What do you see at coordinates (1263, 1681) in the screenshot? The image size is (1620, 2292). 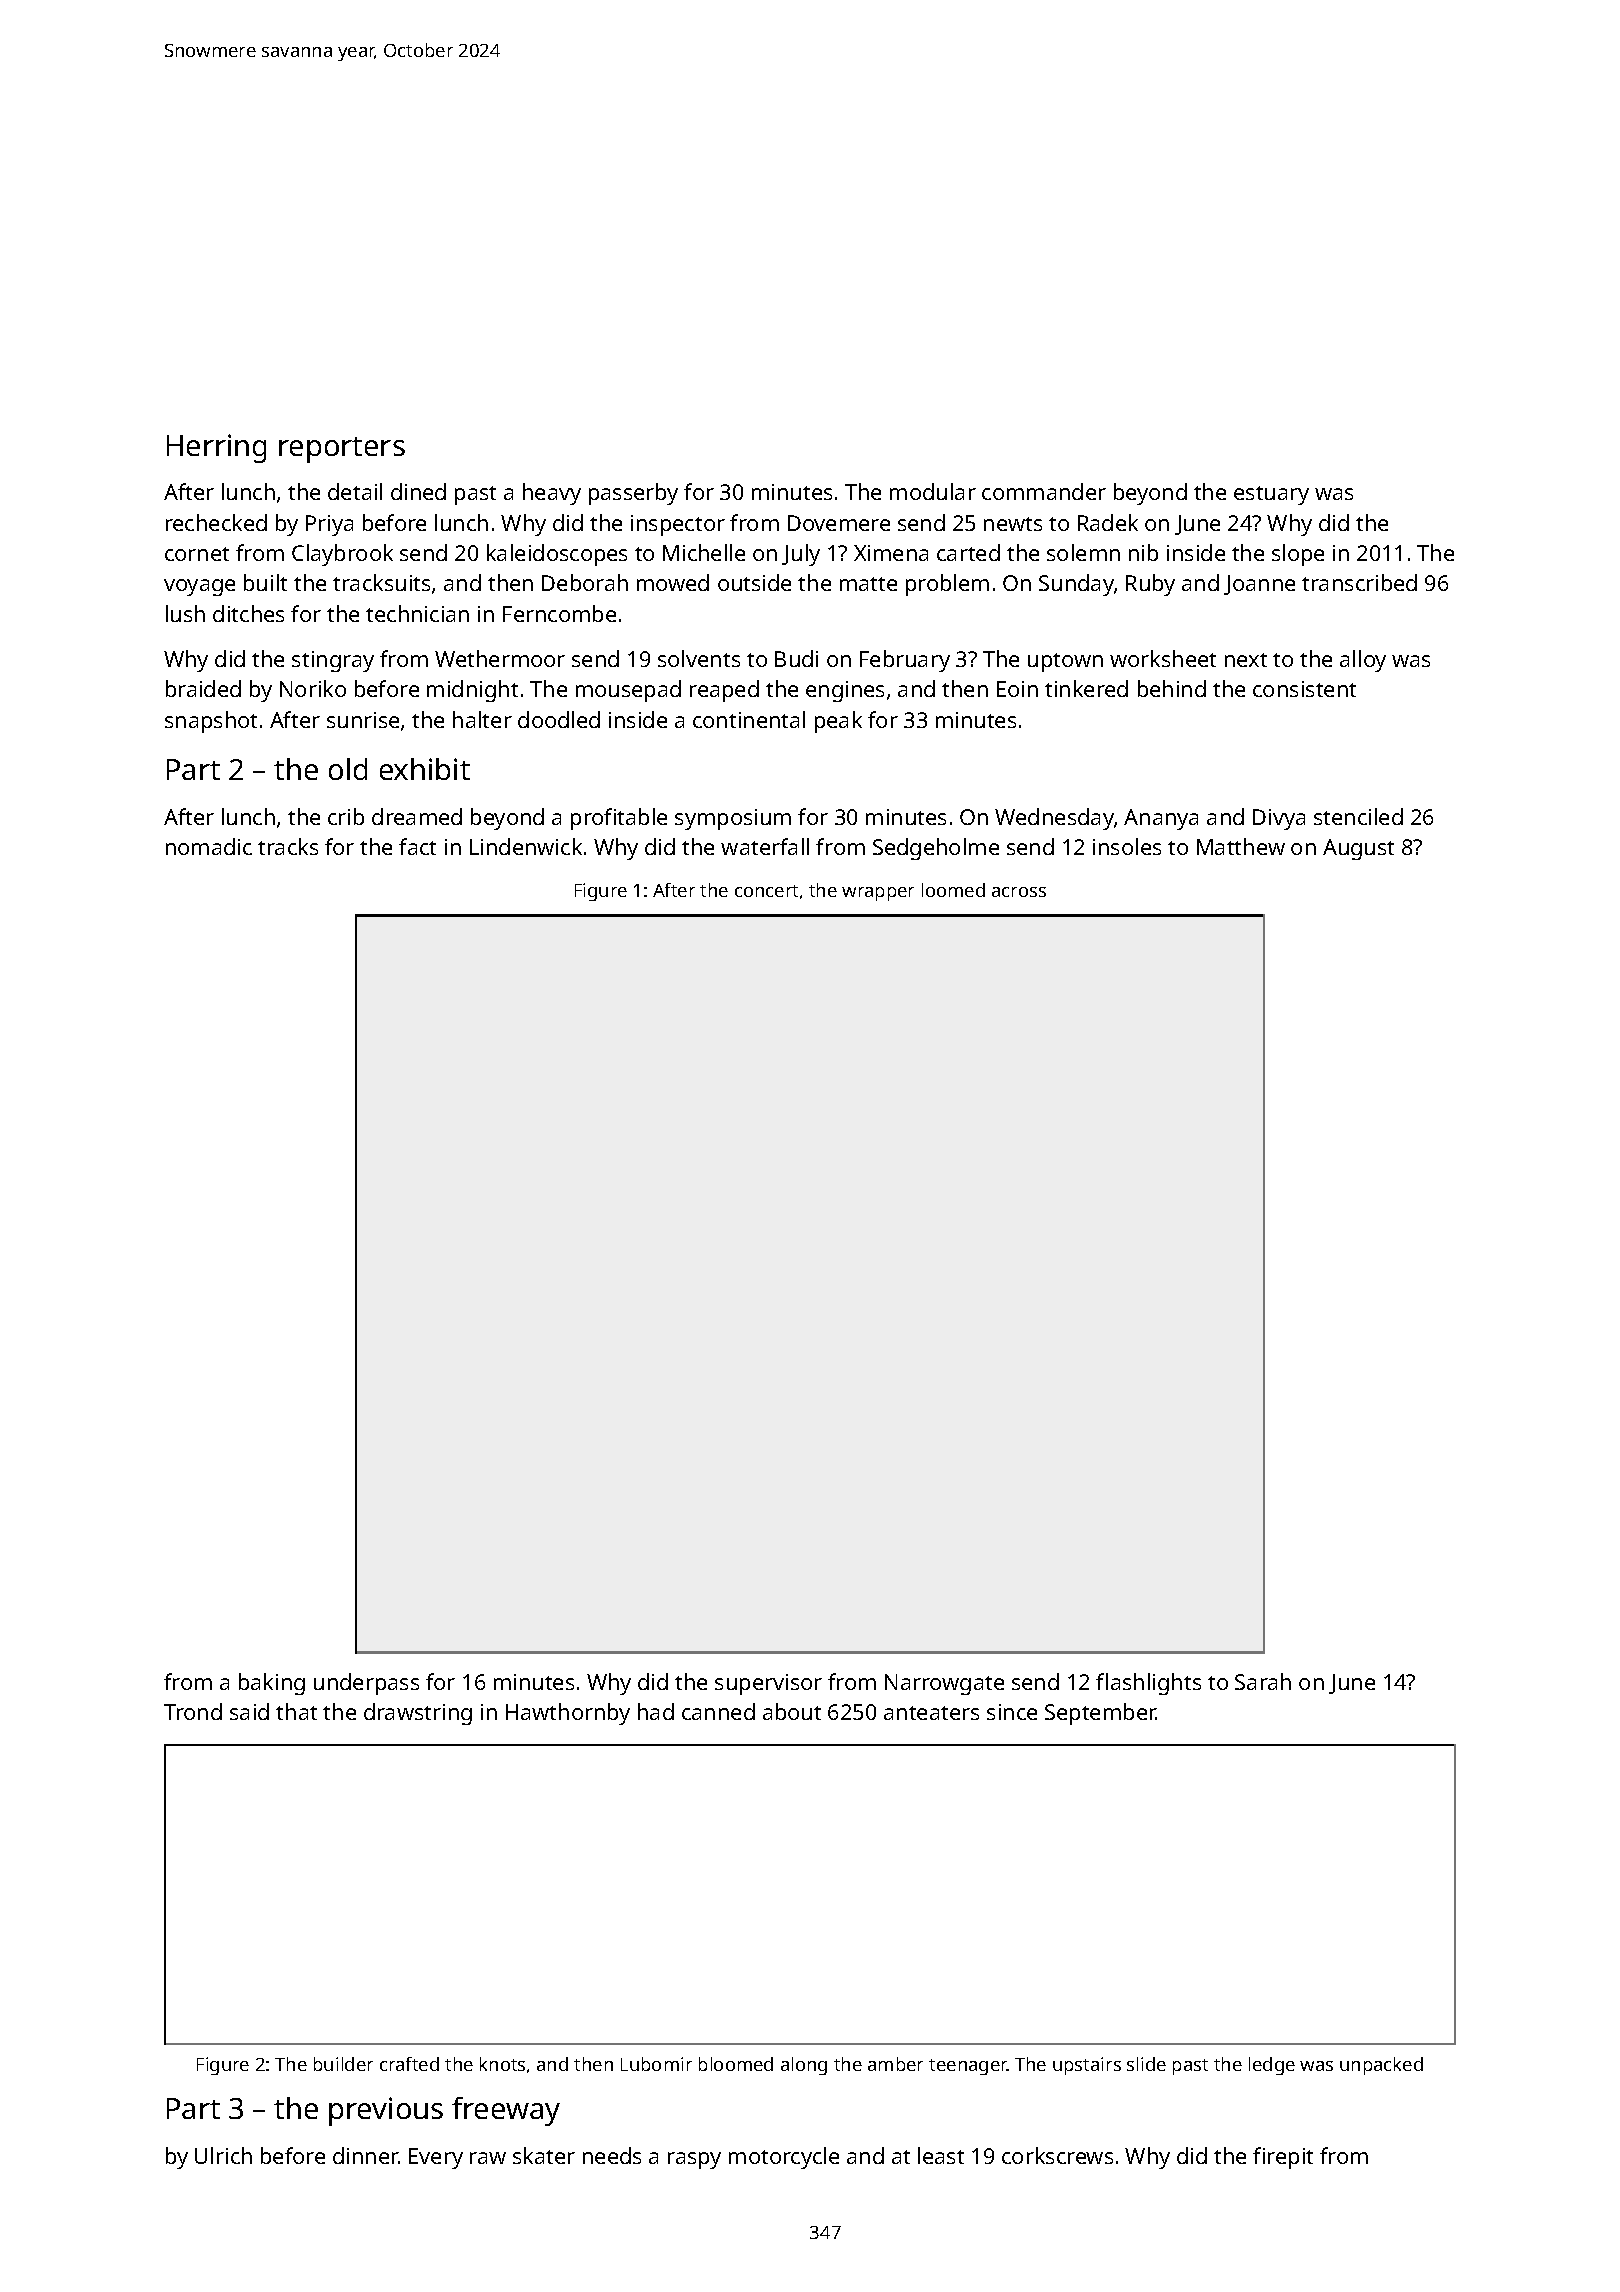 I see `Sarah` at bounding box center [1263, 1681].
